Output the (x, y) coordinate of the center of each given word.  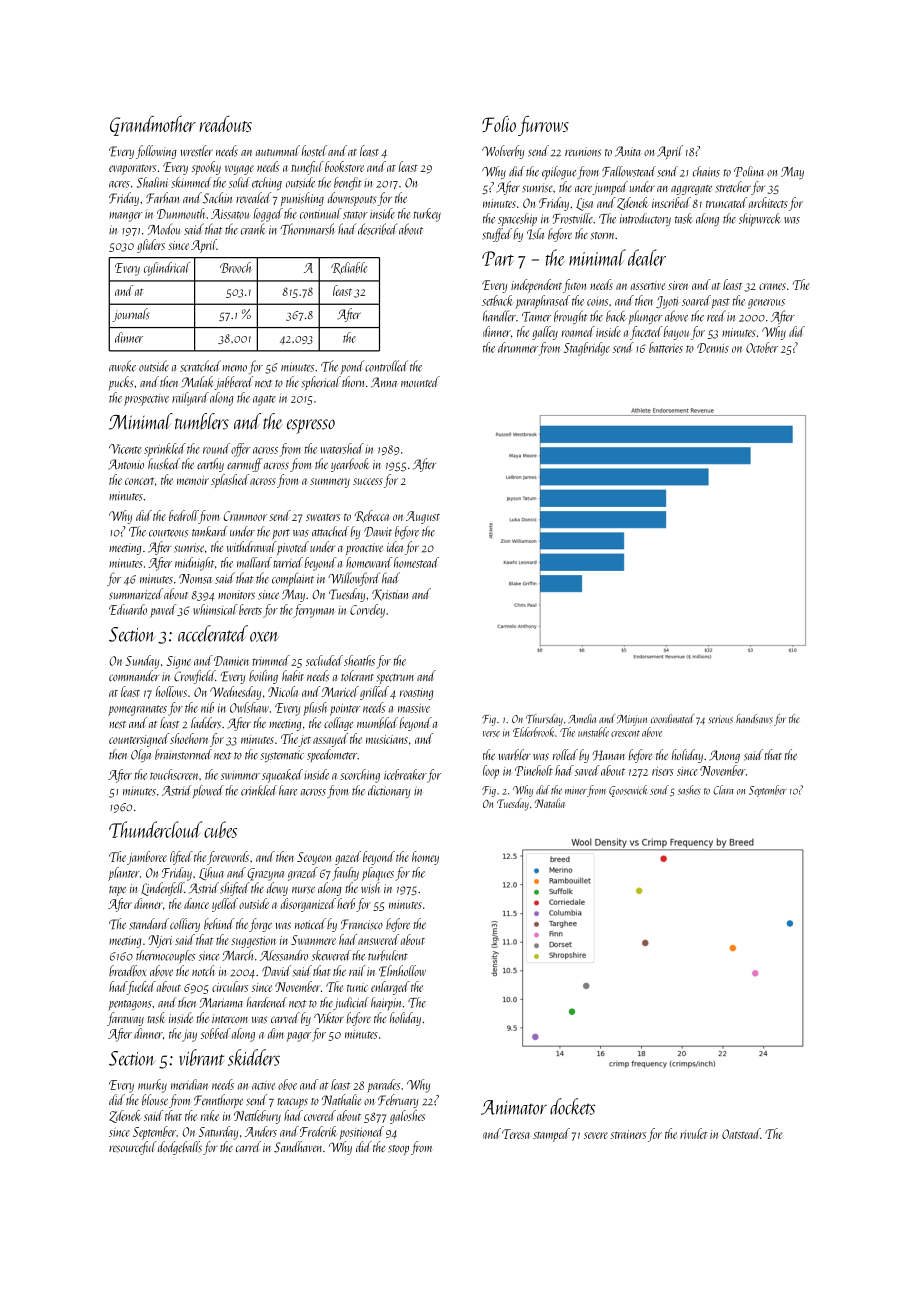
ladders (206, 723)
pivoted (292, 548)
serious (721, 719)
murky (152, 1086)
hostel (314, 151)
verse (491, 734)
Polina (749, 171)
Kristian (390, 595)
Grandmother (153, 126)
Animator (514, 1107)
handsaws (754, 719)
